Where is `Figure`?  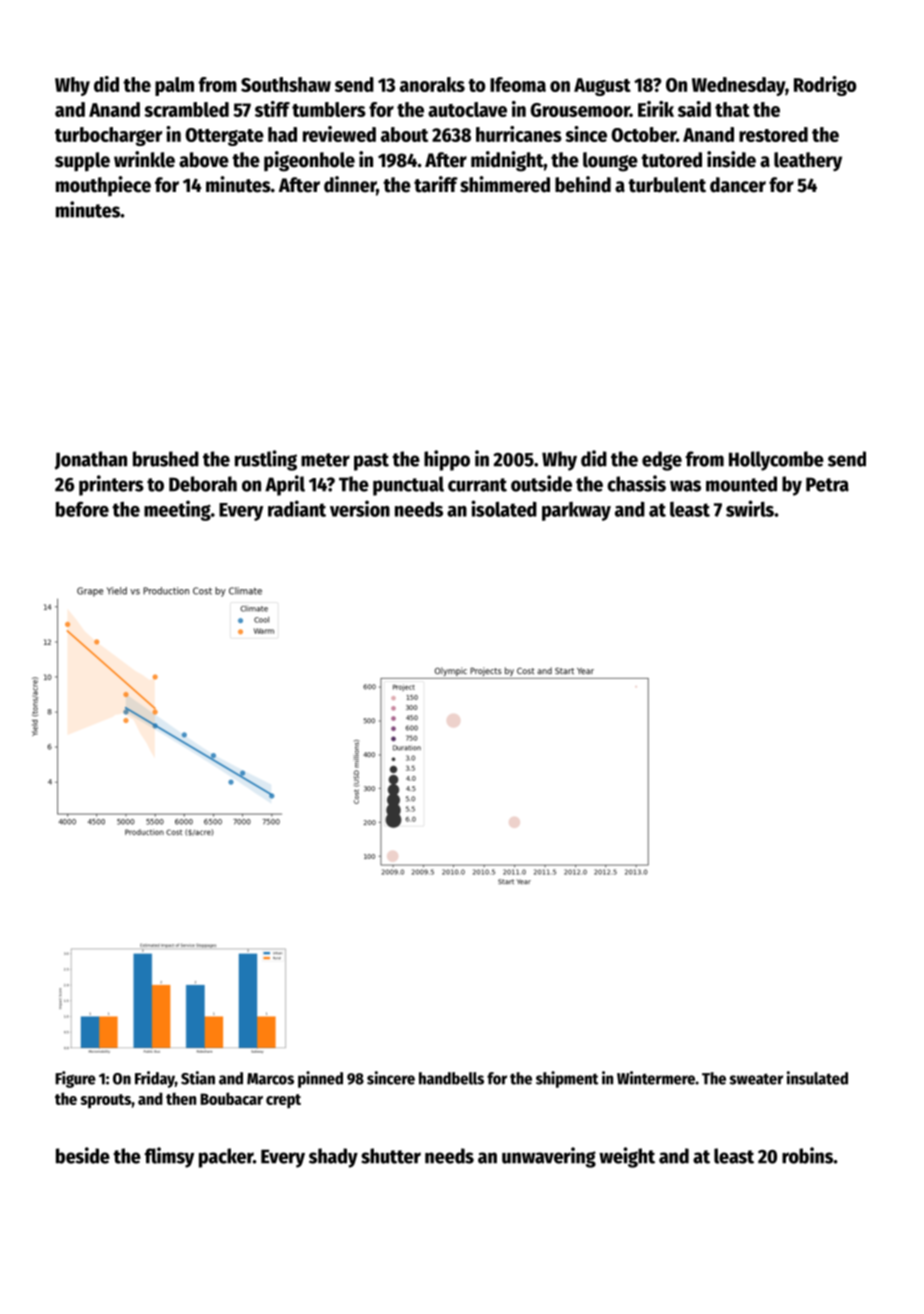
Figure is located at coordinates (75, 1079).
